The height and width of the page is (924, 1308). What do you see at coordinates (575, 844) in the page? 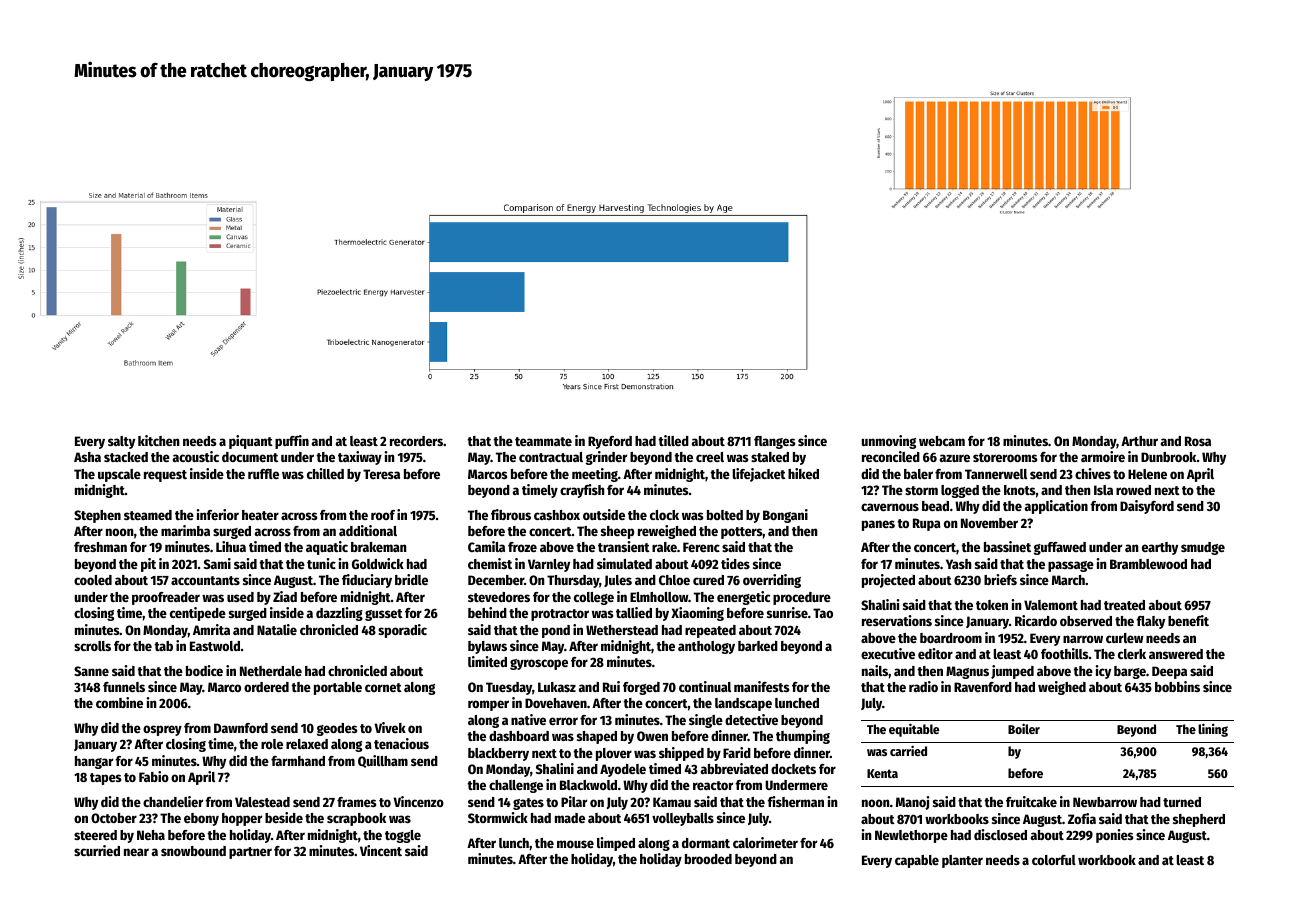
I see `mouse` at bounding box center [575, 844].
